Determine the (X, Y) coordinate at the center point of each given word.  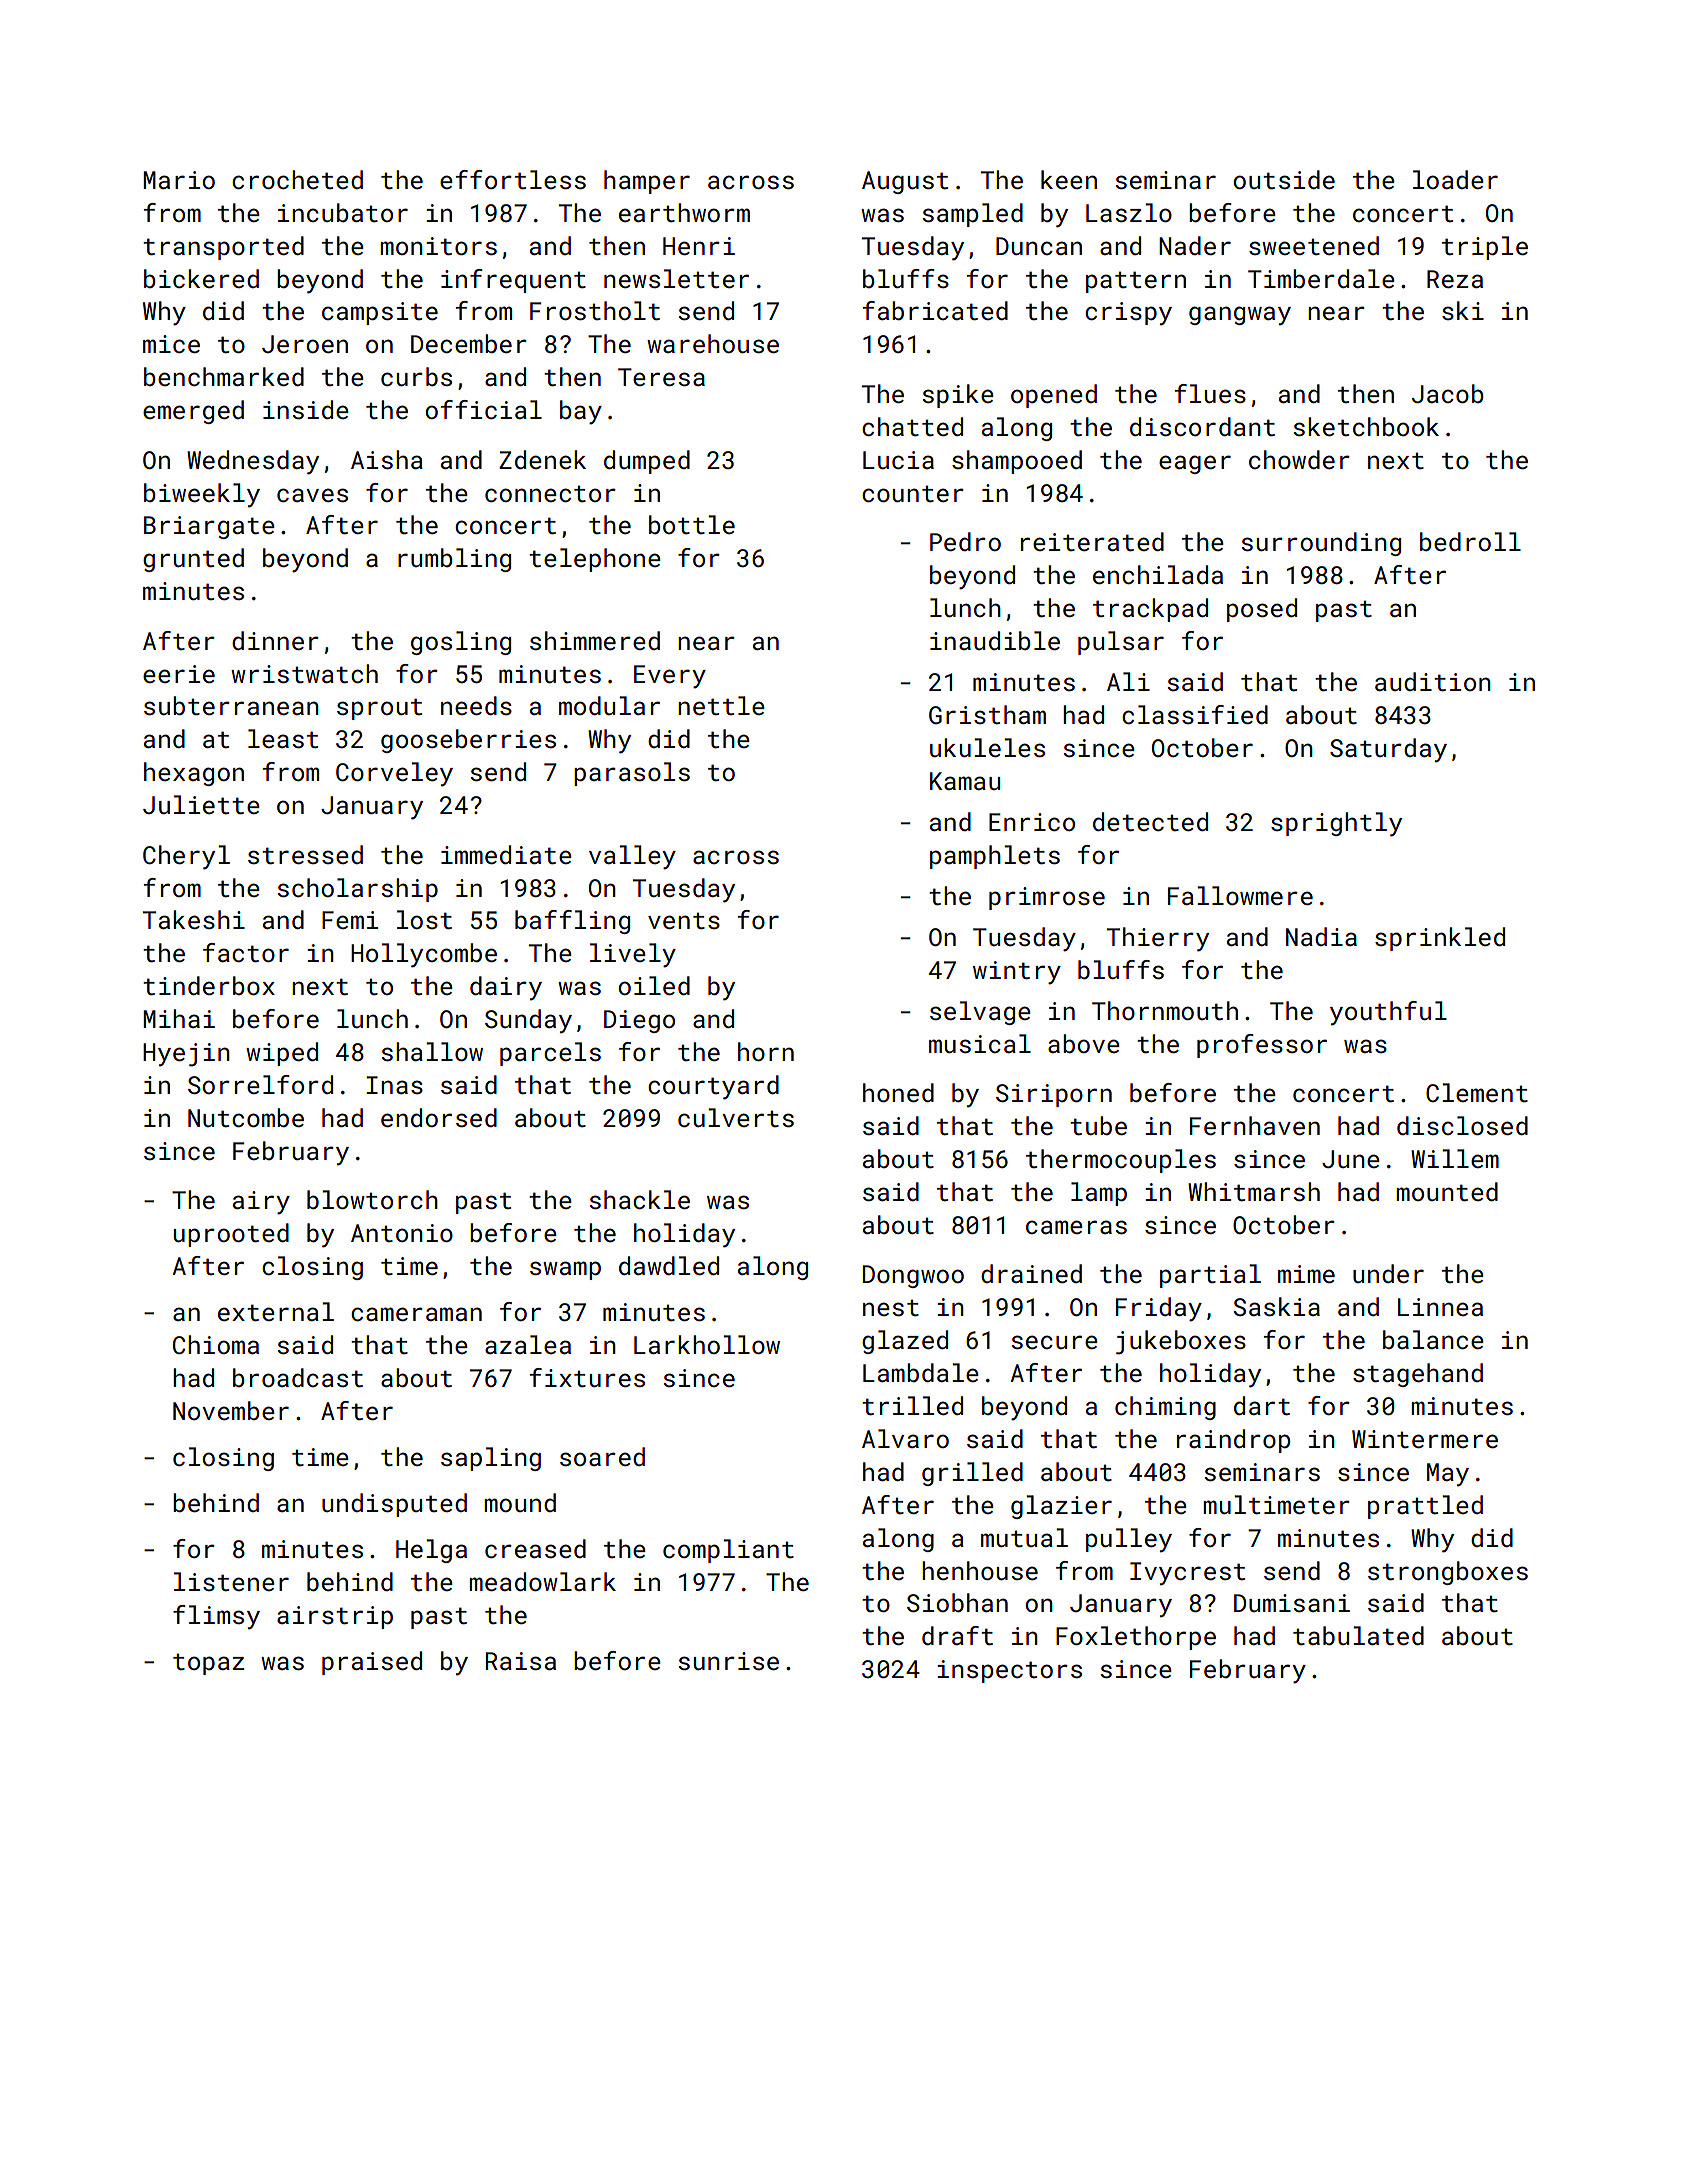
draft (957, 1635)
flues (1210, 393)
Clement (1477, 1092)
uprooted (231, 1235)
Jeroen (305, 344)
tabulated (1358, 1635)
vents (684, 920)
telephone (595, 560)
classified (1195, 714)
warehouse (713, 343)
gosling (461, 643)
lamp (1099, 1194)
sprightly (1336, 824)
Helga (431, 1551)
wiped (282, 1054)
